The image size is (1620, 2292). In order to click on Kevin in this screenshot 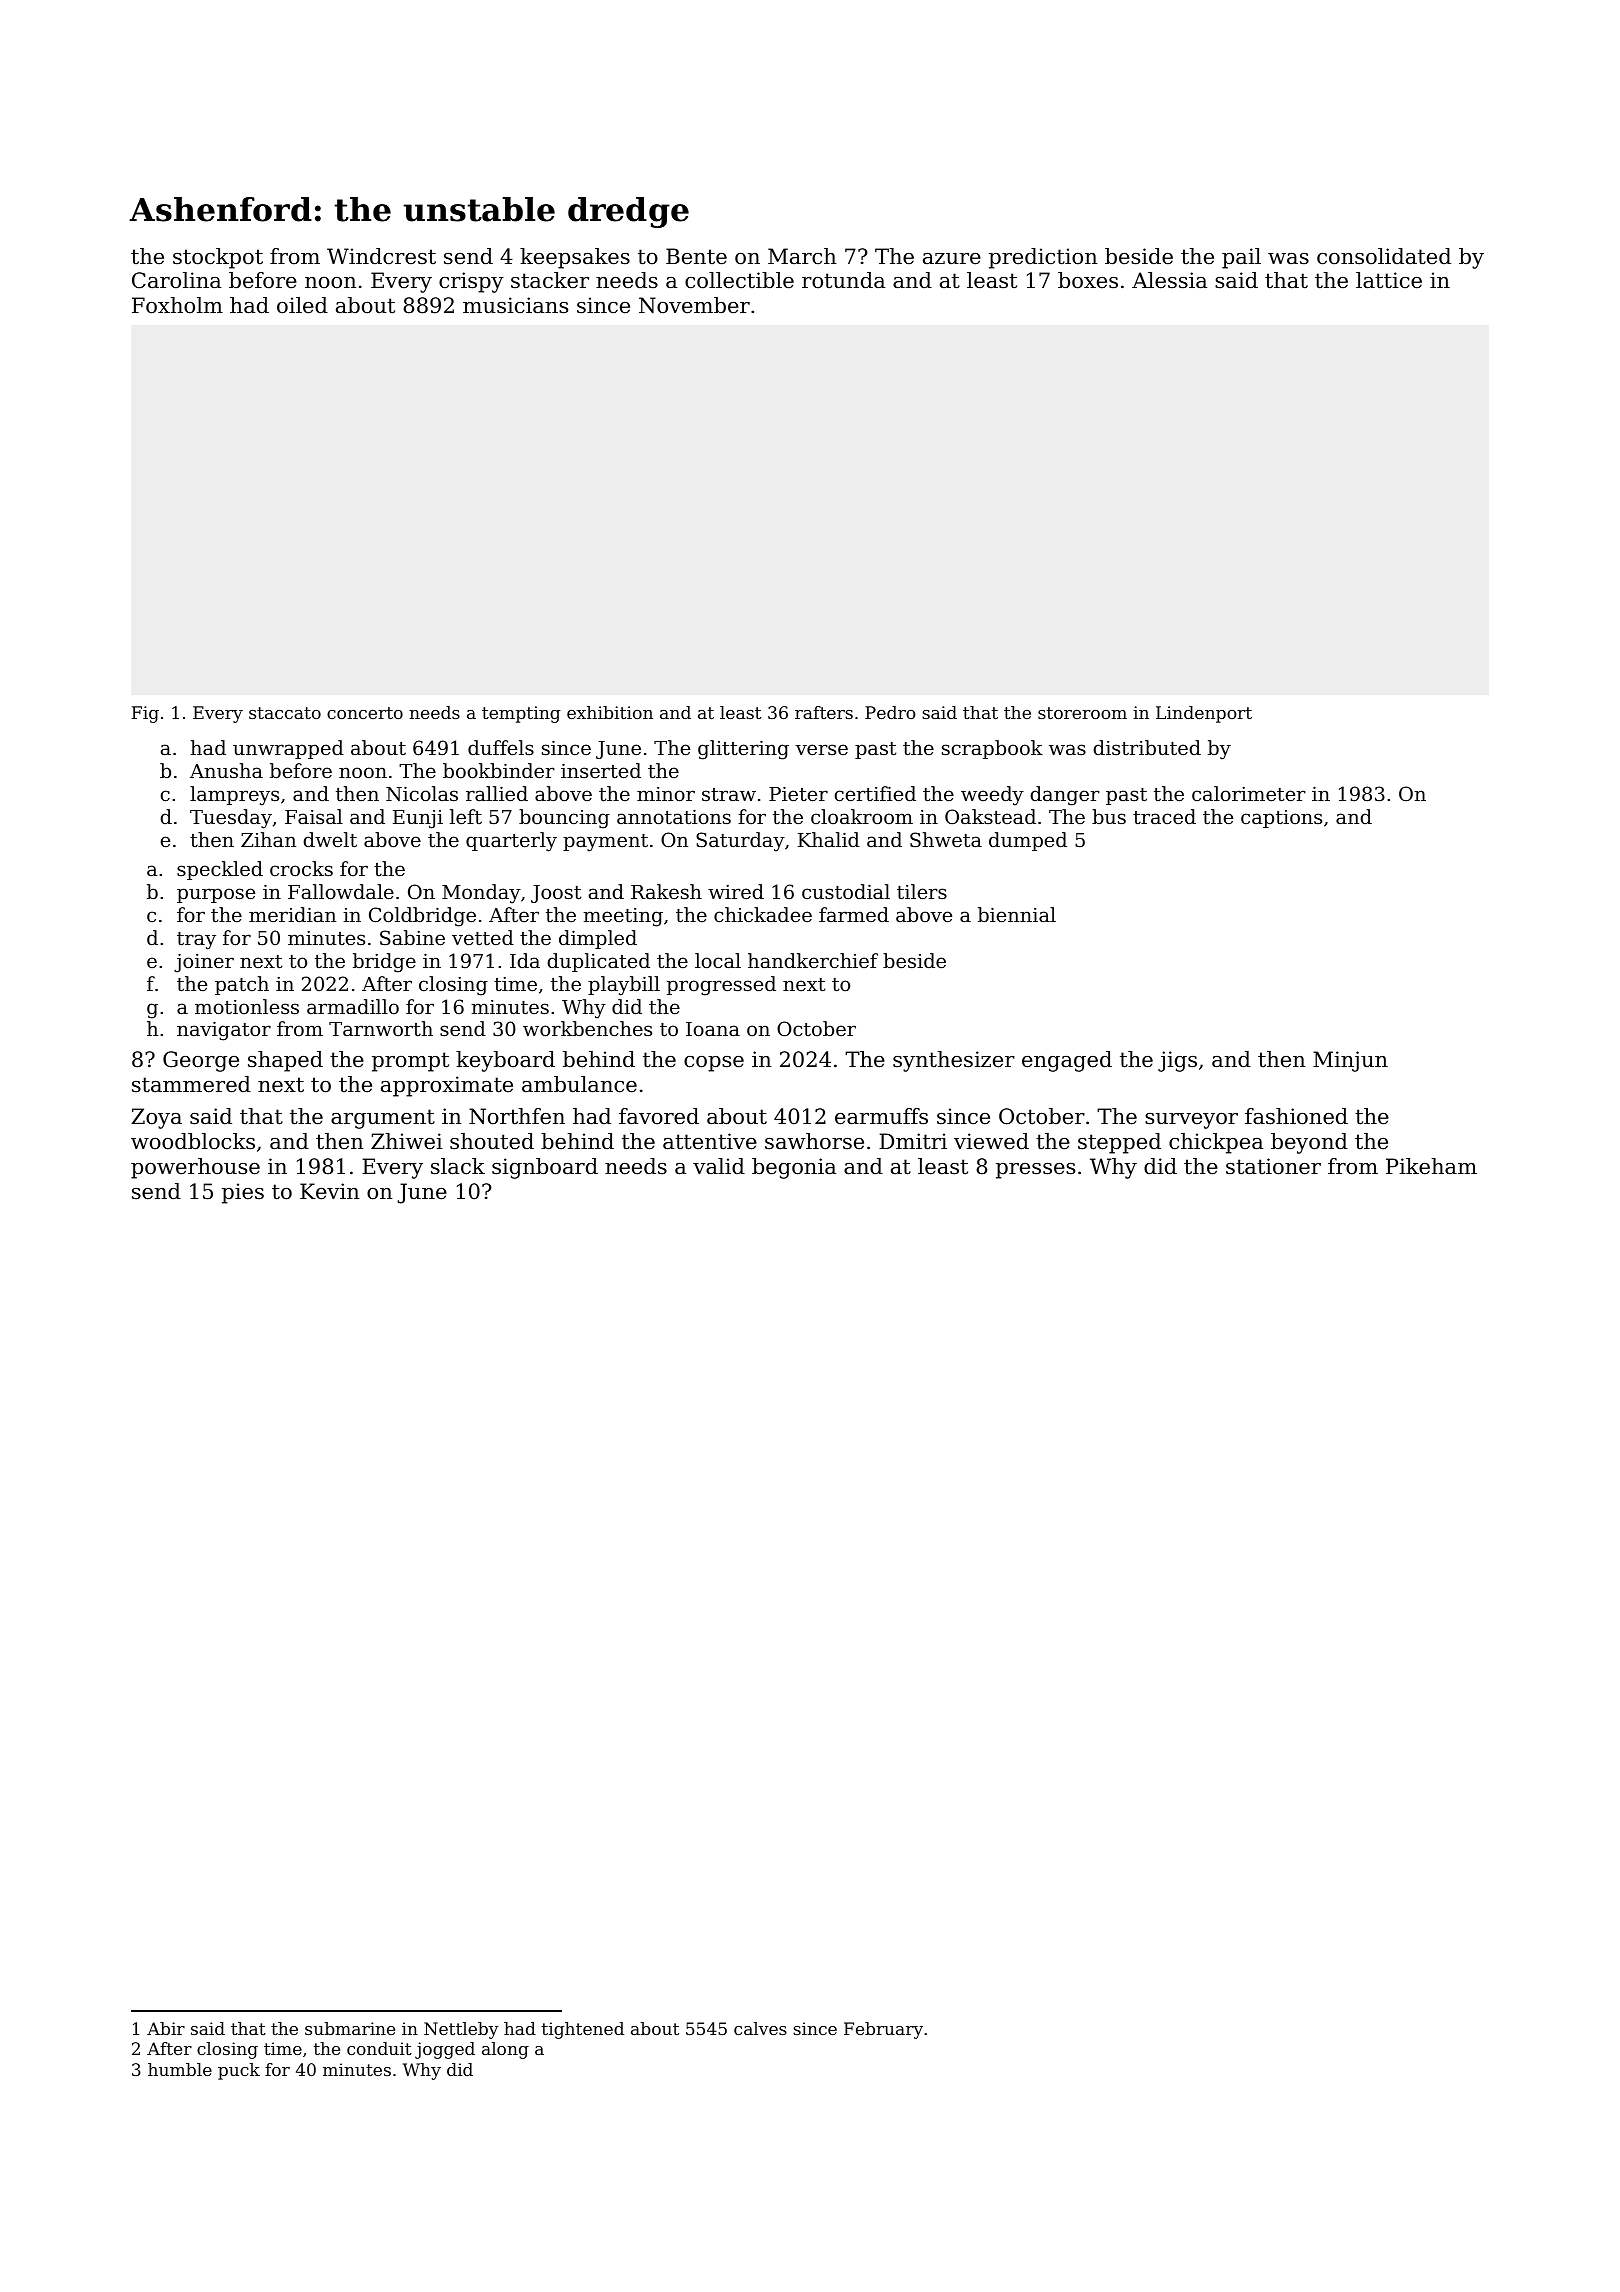, I will do `click(330, 1191)`.
